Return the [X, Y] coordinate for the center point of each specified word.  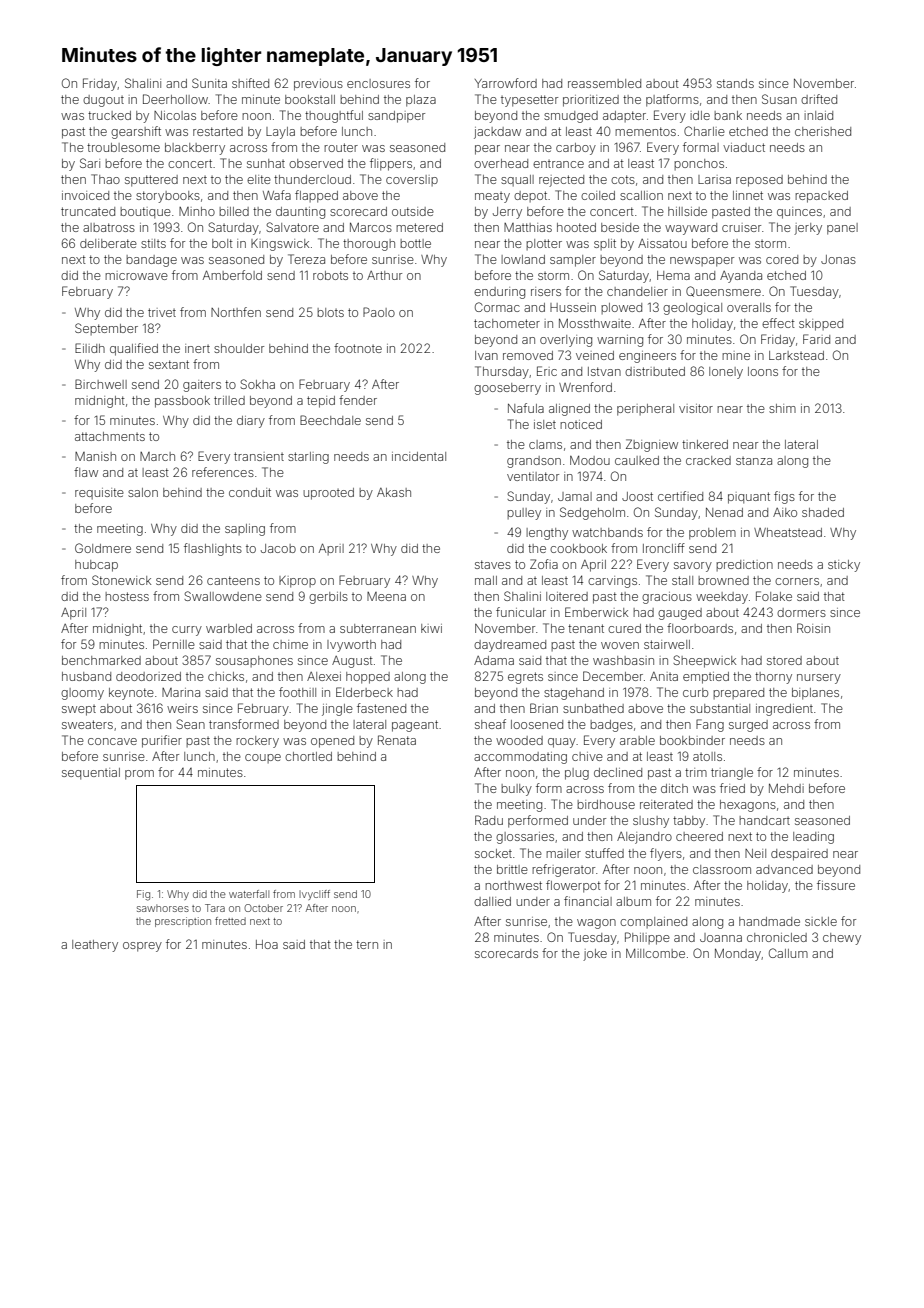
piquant [749, 498]
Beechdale [330, 420]
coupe [263, 758]
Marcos [371, 227]
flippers [391, 164]
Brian [544, 708]
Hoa [267, 944]
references [223, 472]
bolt [222, 243]
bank [728, 115]
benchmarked [101, 660]
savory [693, 567]
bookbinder [692, 740]
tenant [586, 628]
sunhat [266, 163]
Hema [673, 275]
